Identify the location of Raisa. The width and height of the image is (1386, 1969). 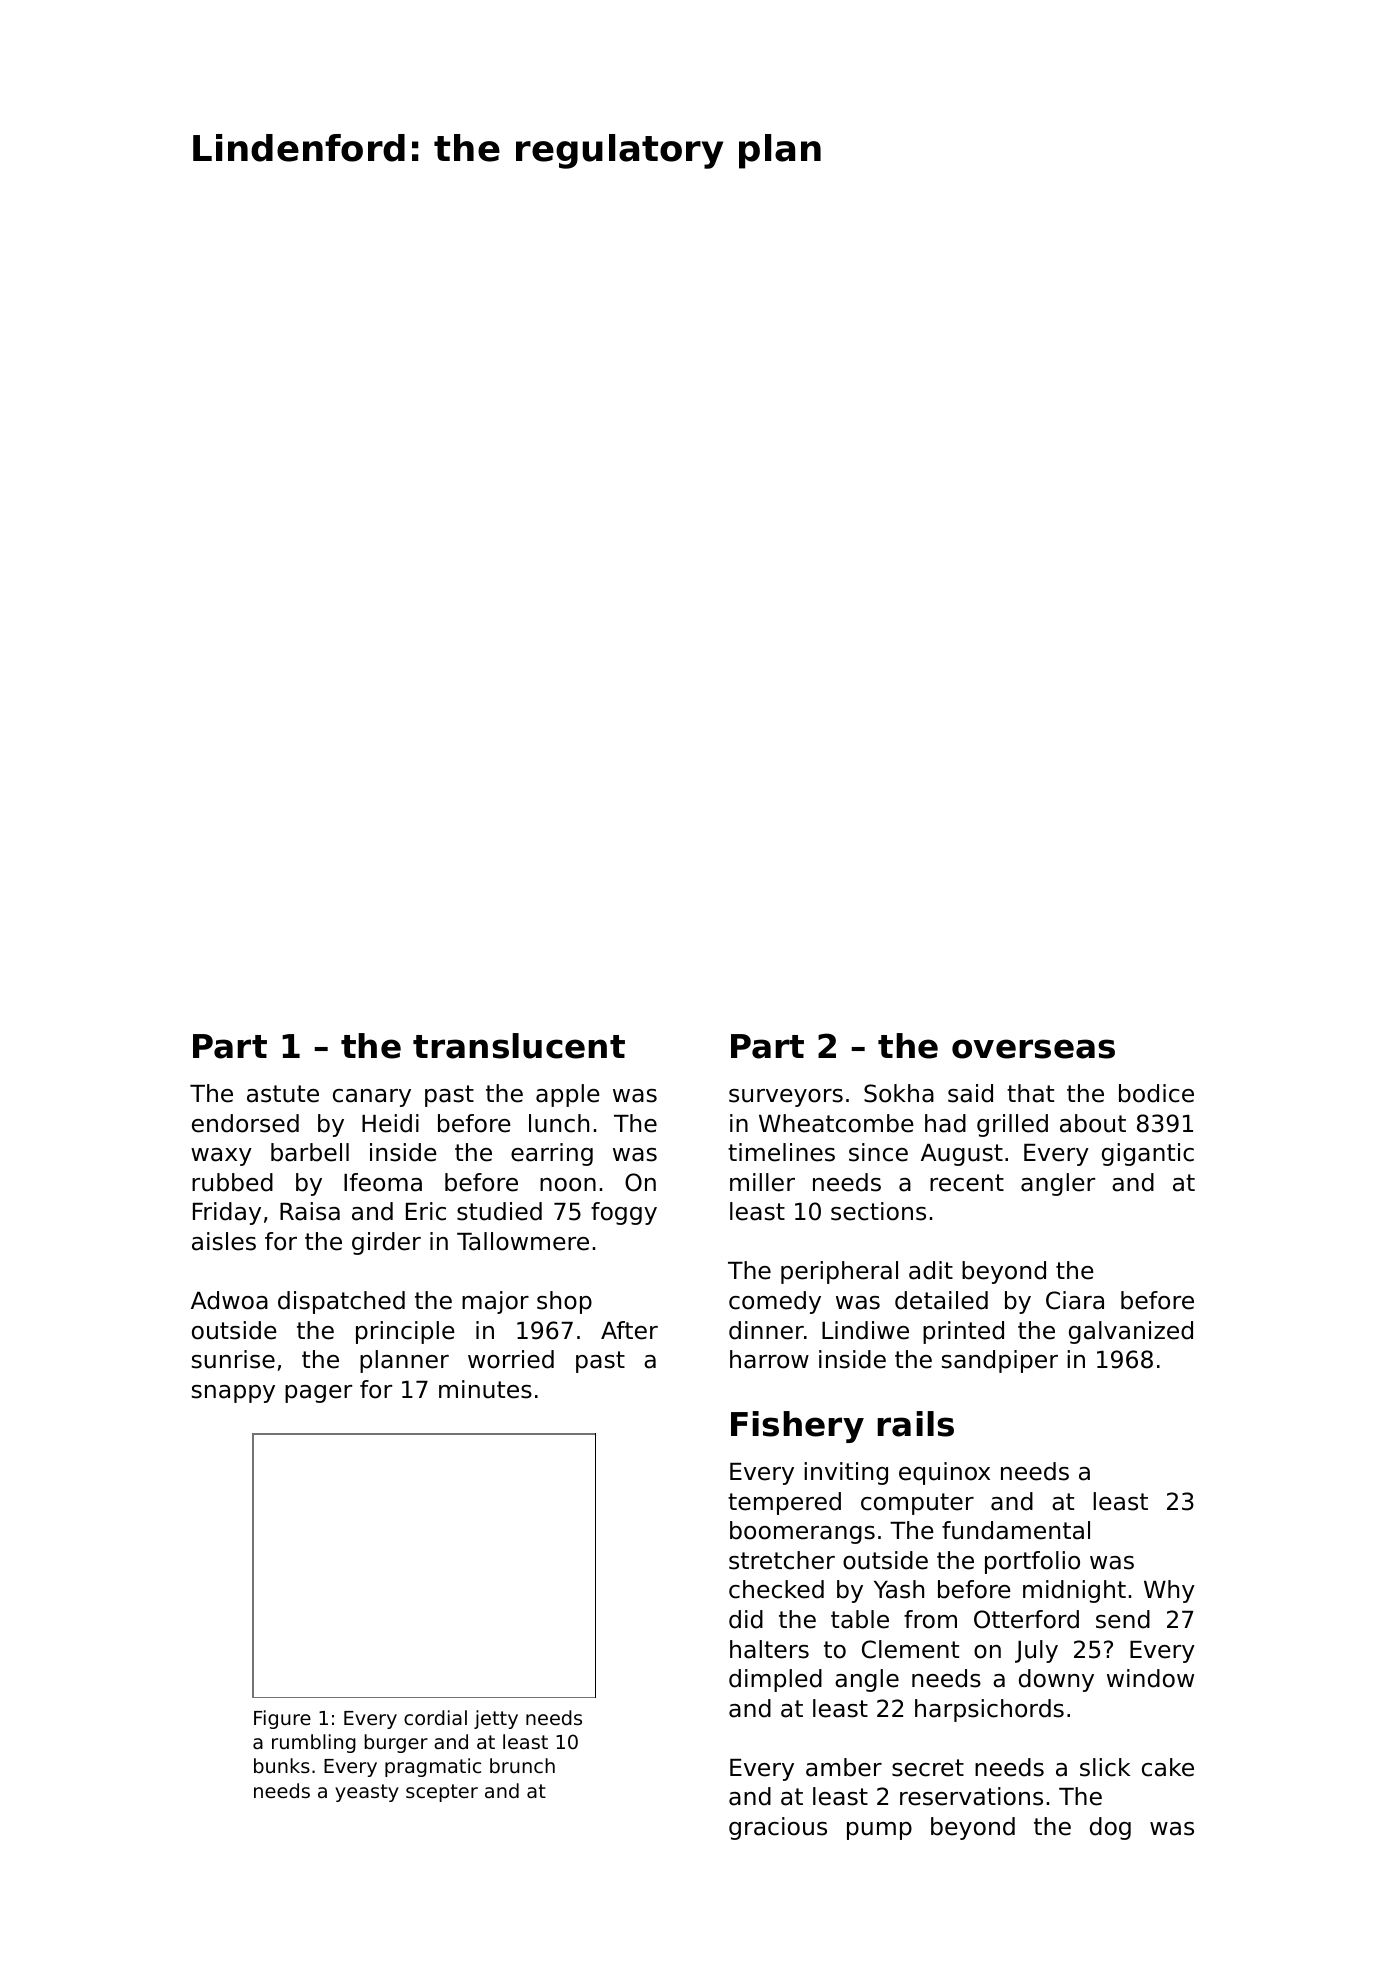
(310, 1211).
